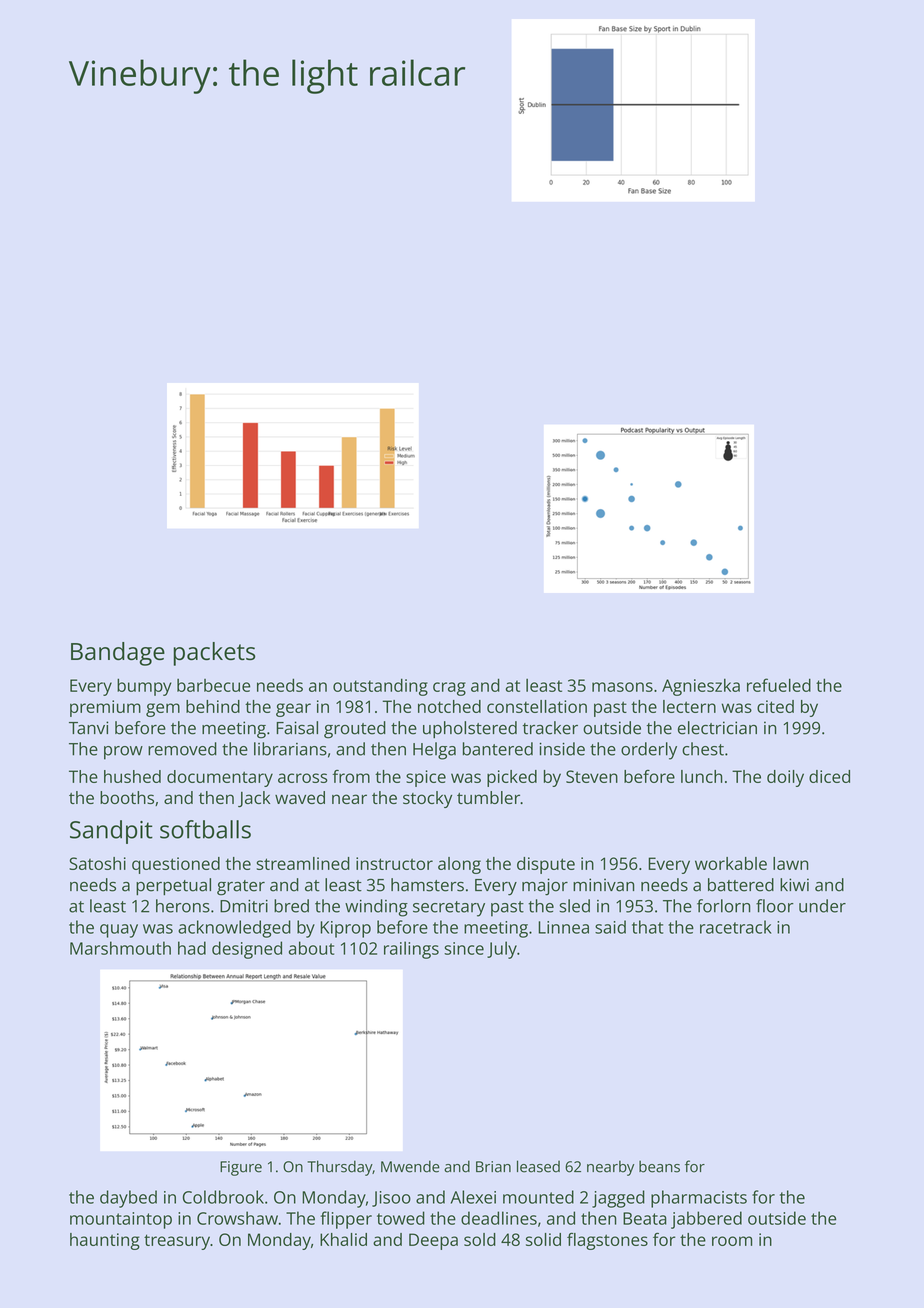  Describe the element at coordinates (732, 1241) in the page. I see `room` at that location.
